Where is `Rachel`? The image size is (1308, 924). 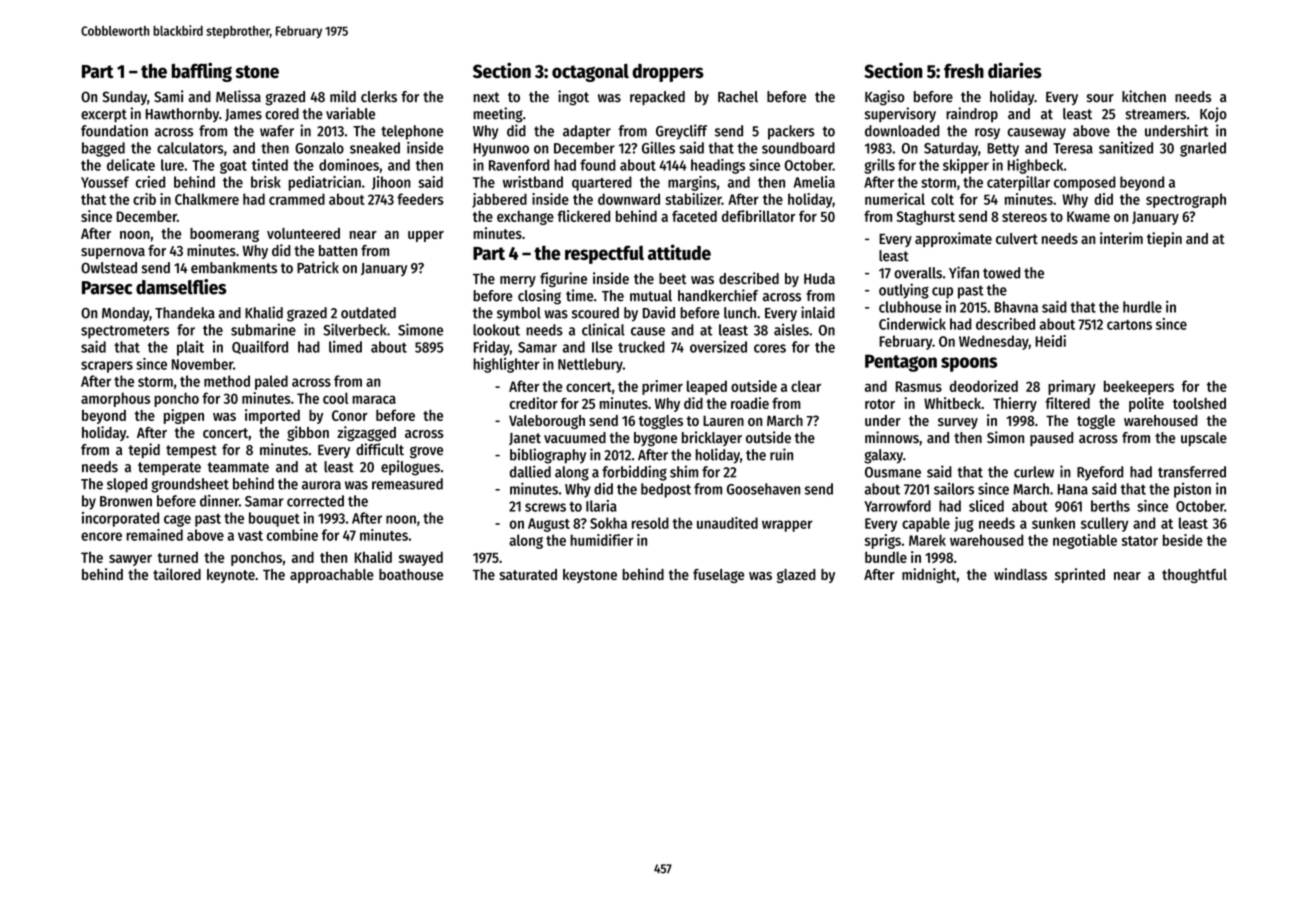 Rachel is located at coordinates (738, 97).
